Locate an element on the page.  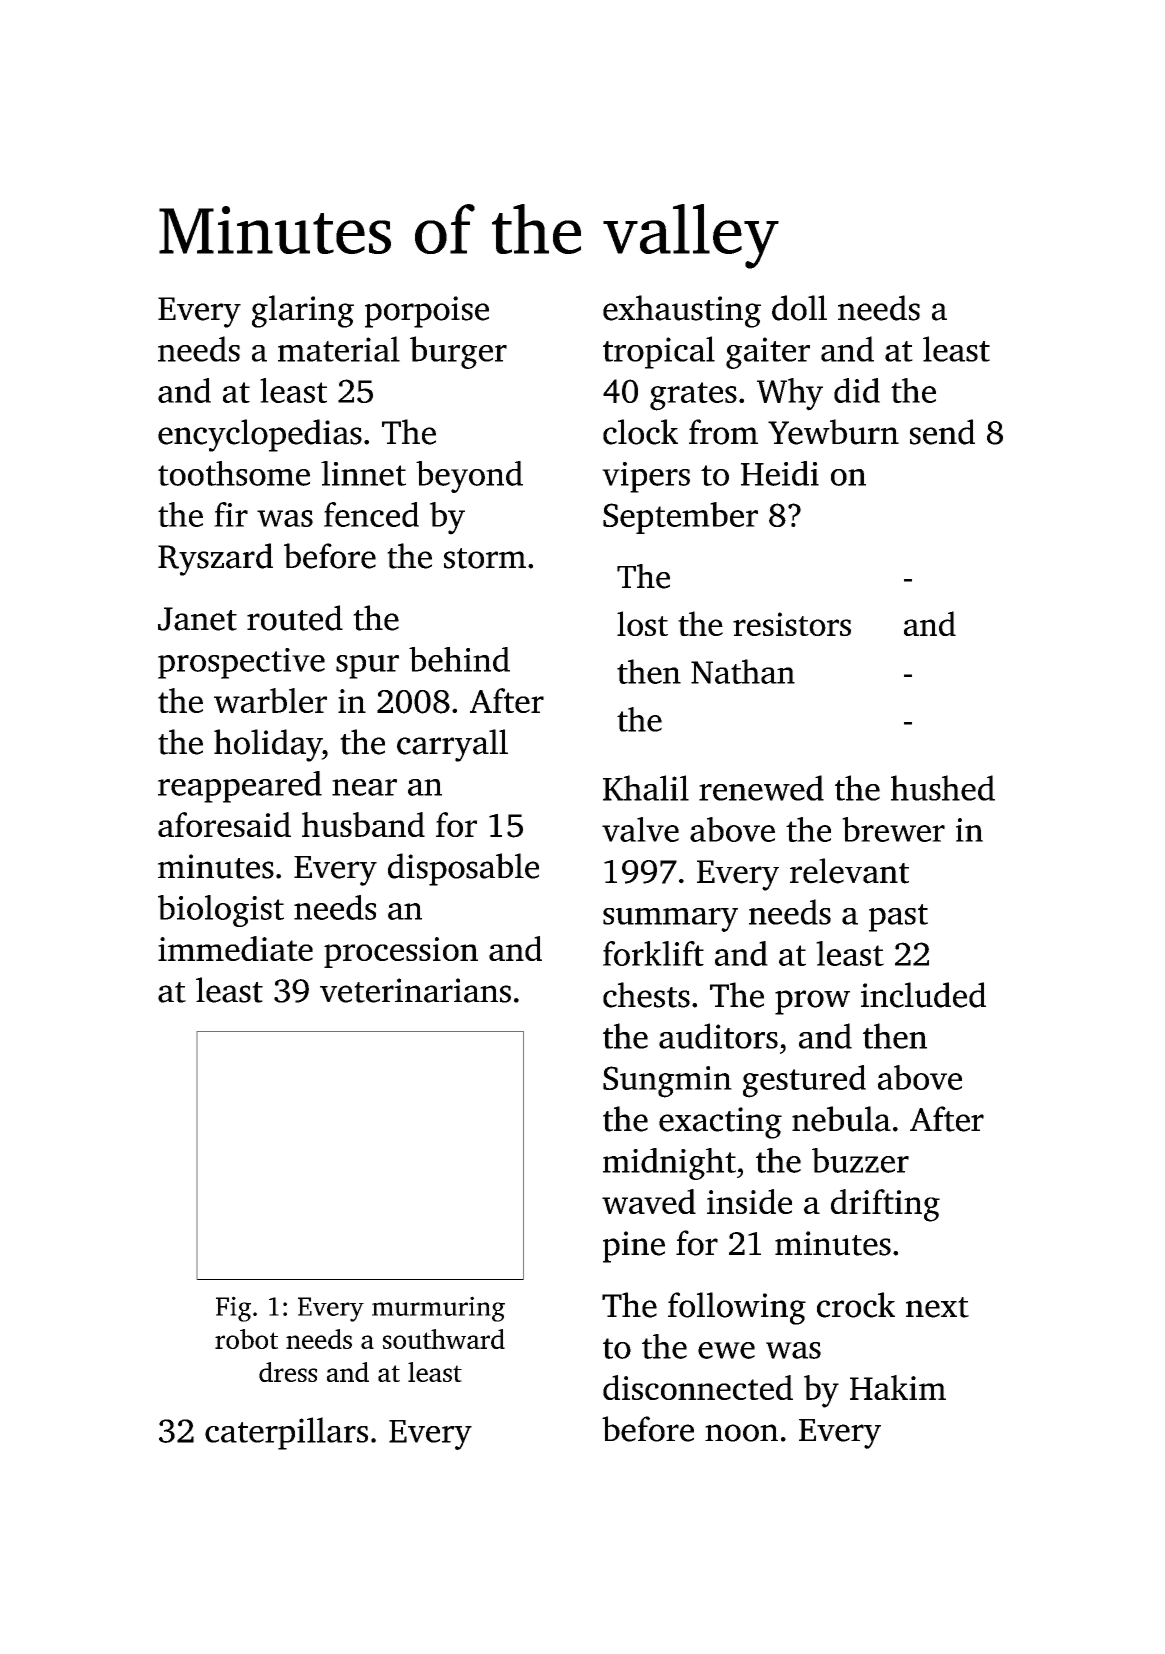
beyond is located at coordinates (469, 477).
